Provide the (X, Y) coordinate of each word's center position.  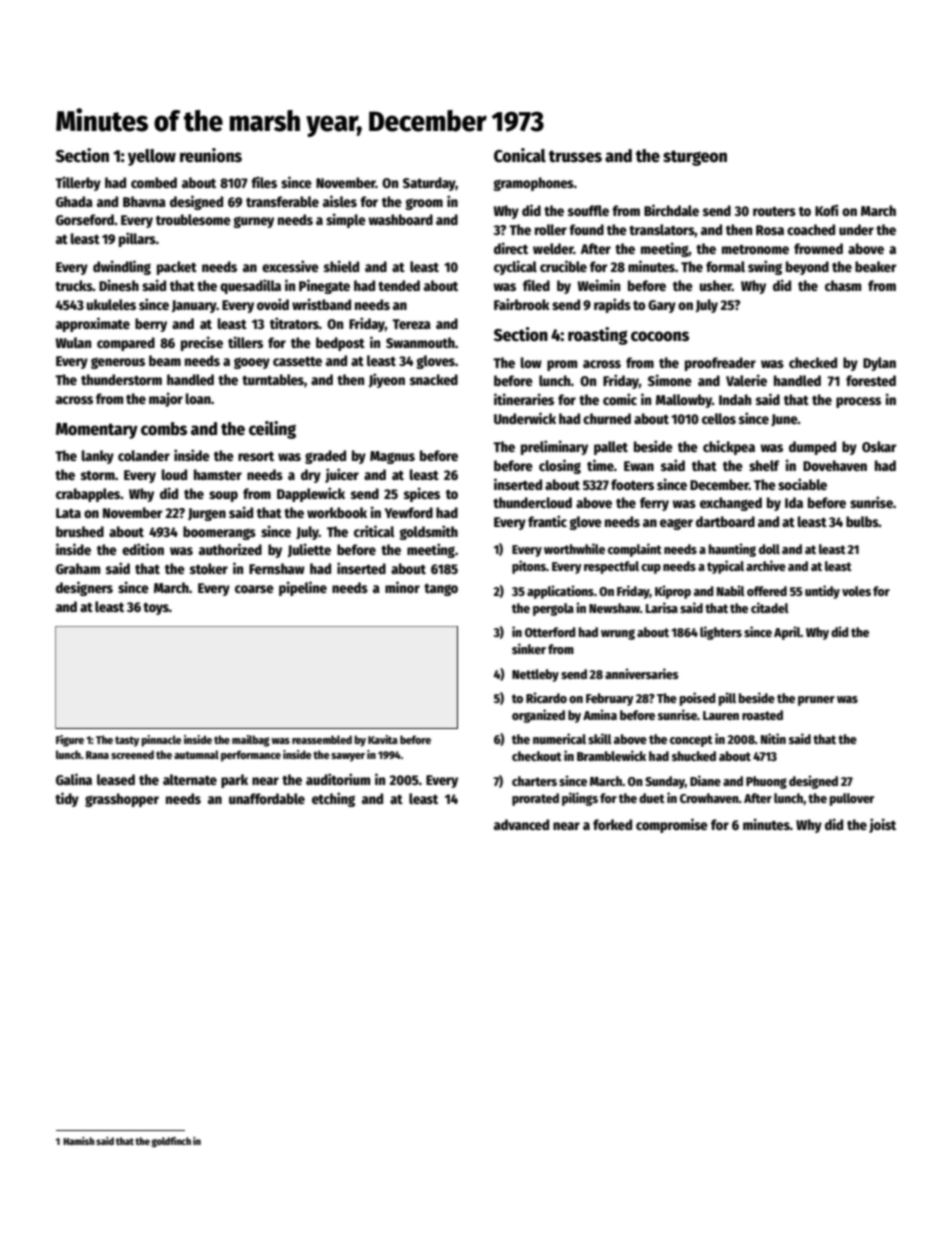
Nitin (773, 738)
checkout (537, 756)
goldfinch (171, 1142)
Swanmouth (420, 342)
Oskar (879, 446)
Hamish (79, 1141)
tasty (127, 741)
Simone (670, 380)
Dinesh (119, 285)
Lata (68, 513)
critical (374, 531)
